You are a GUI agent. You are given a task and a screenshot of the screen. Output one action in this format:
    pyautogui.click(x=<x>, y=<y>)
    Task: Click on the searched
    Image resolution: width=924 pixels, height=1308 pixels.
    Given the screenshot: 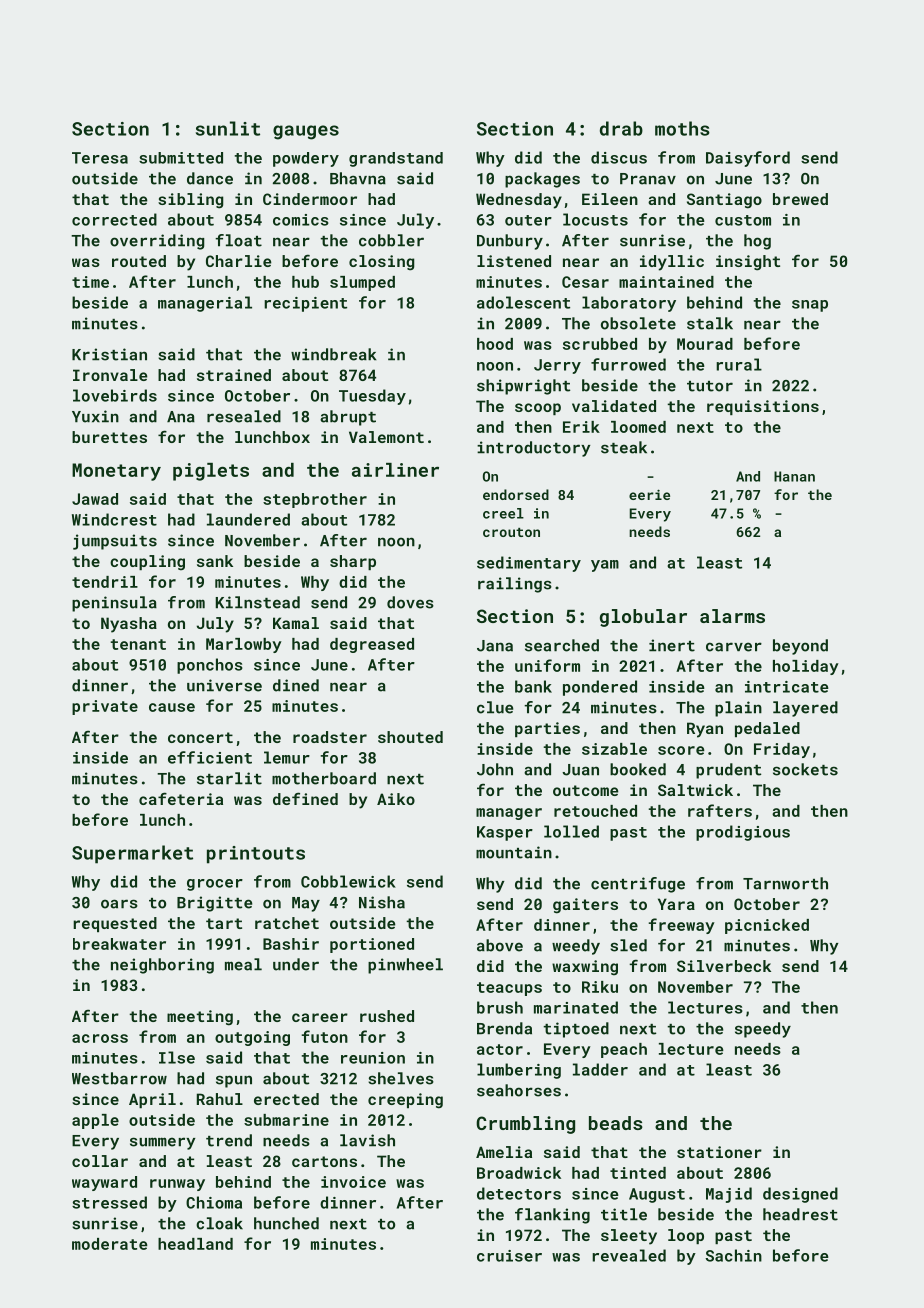 What is the action you would take?
    pyautogui.click(x=562, y=645)
